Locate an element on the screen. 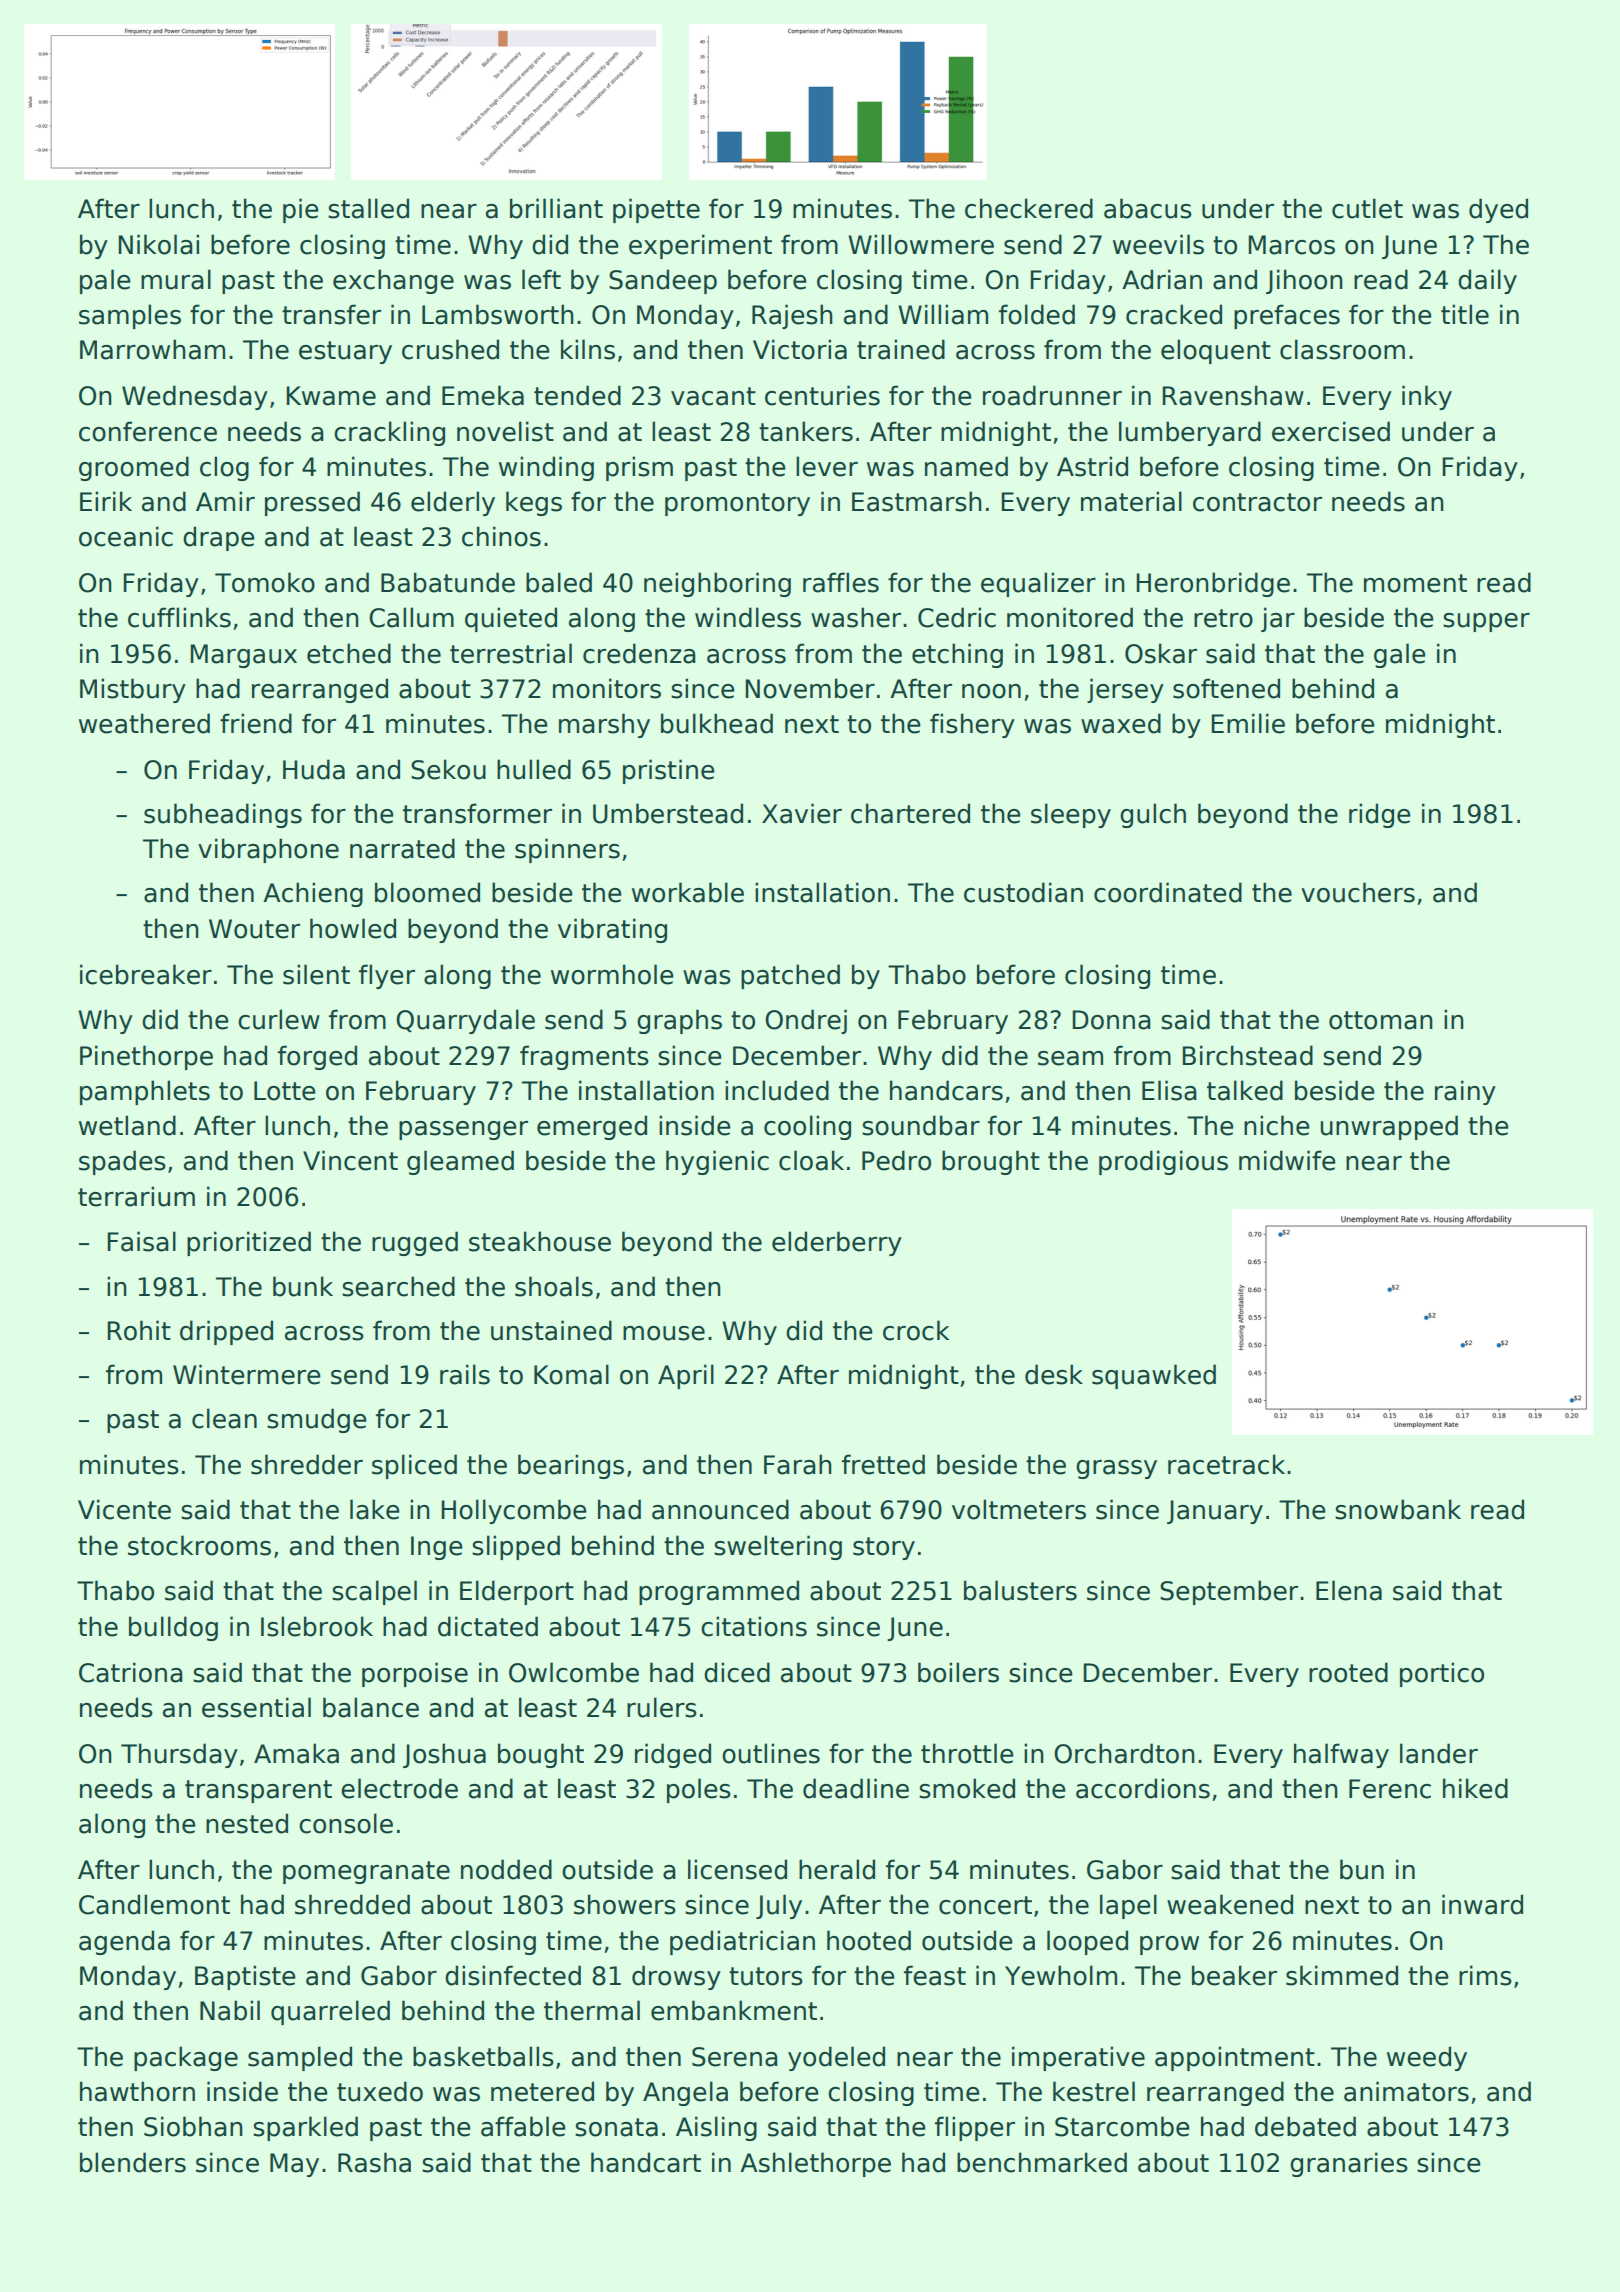 This screenshot has height=2292, width=1620. squawked is located at coordinates (1154, 1376).
